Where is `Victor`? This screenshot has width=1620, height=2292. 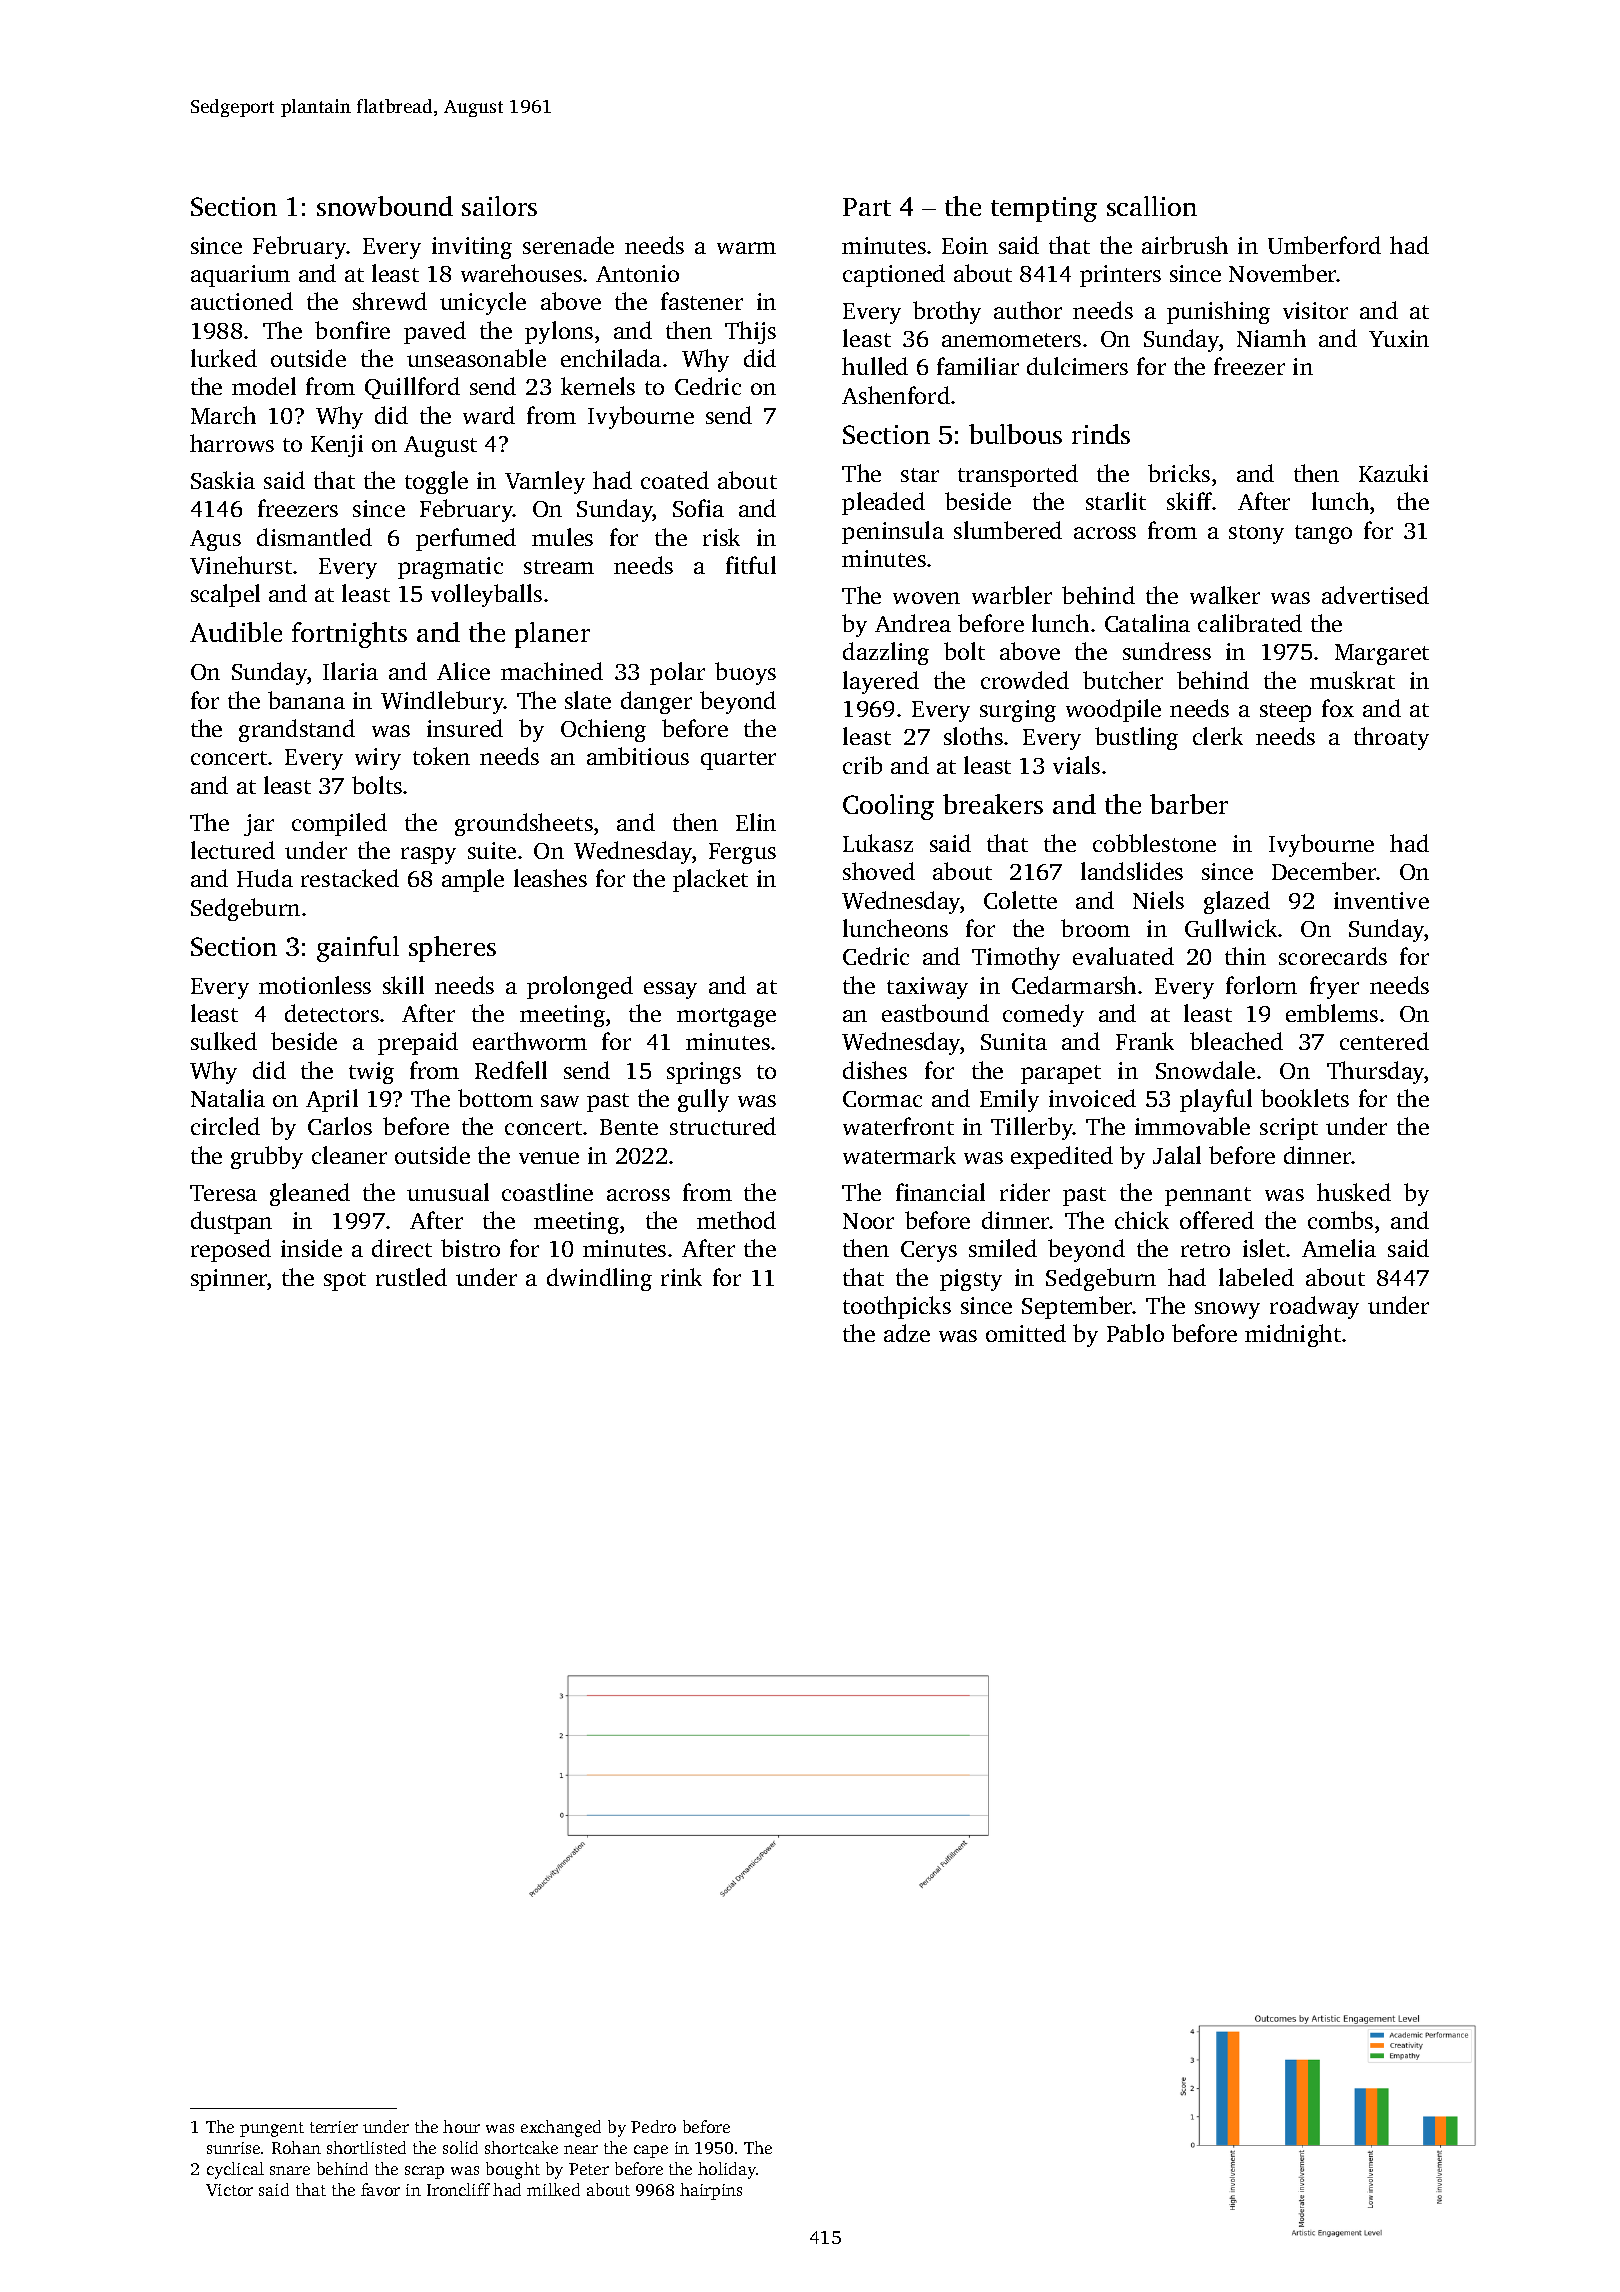 Victor is located at coordinates (229, 2190).
